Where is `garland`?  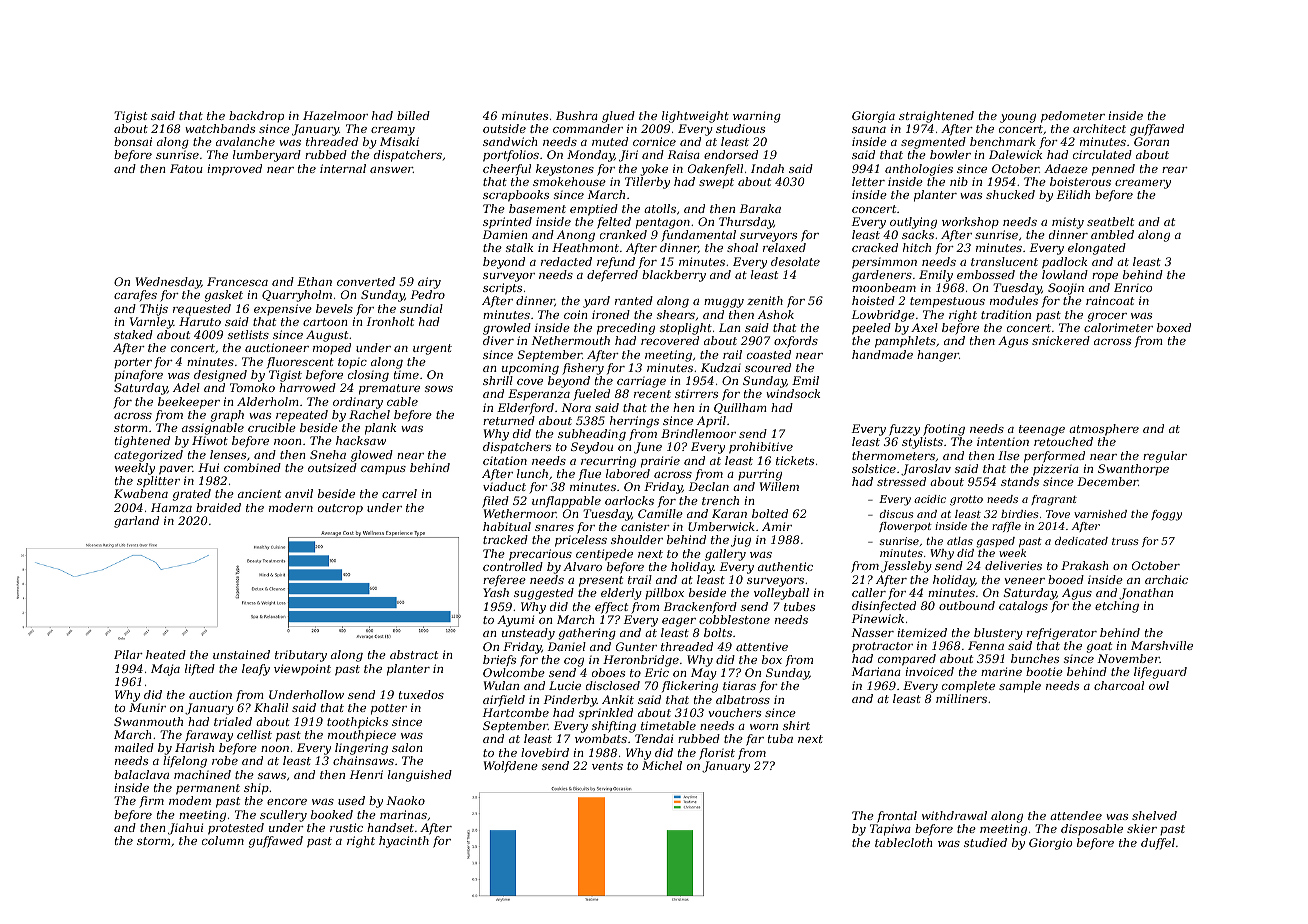
garland is located at coordinates (136, 522).
